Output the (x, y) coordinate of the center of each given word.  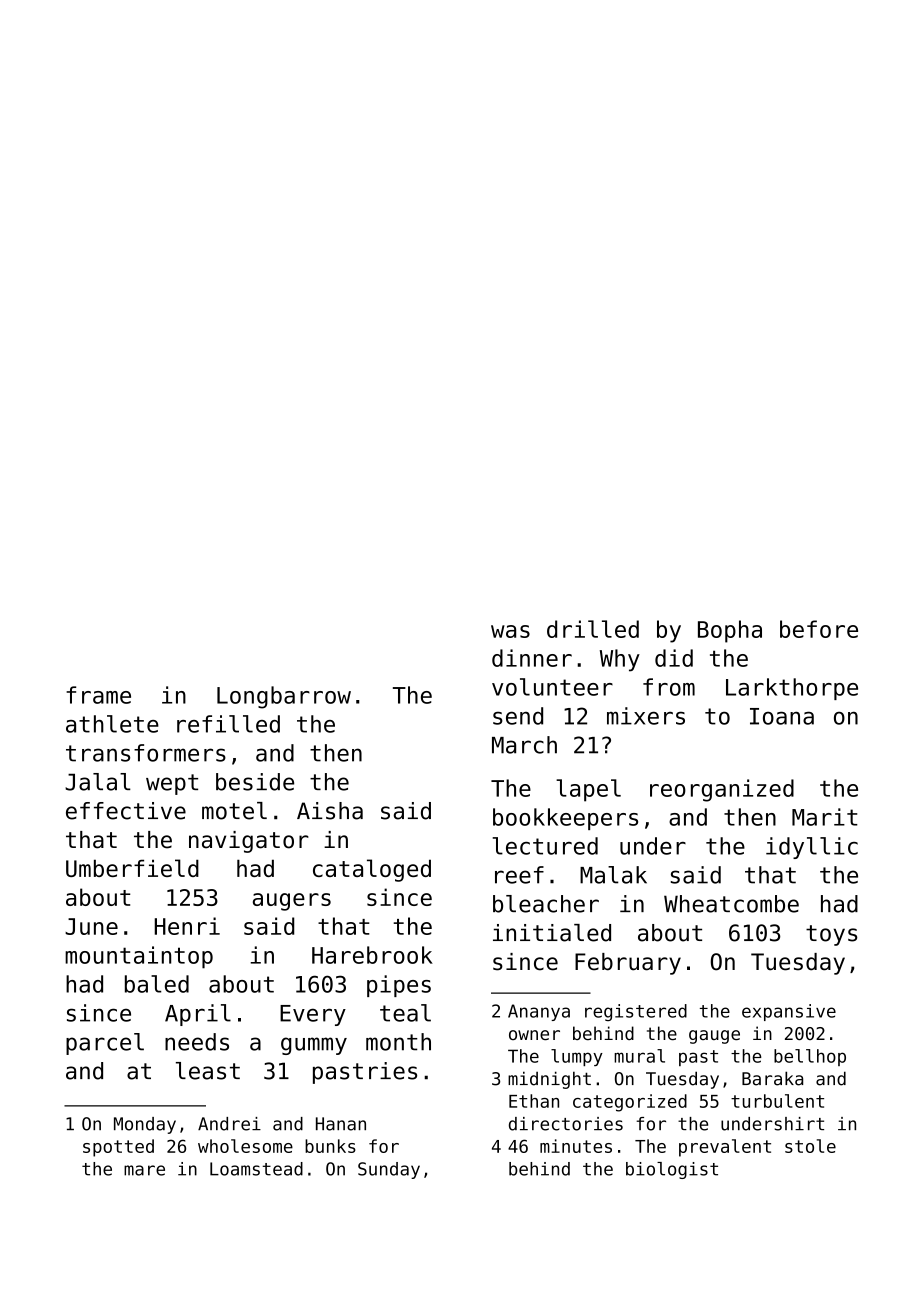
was (510, 631)
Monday (145, 1125)
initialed (552, 933)
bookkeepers (565, 819)
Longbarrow (284, 697)
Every (313, 1015)
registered (636, 1012)
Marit (825, 817)
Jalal (98, 782)
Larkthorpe (792, 689)
